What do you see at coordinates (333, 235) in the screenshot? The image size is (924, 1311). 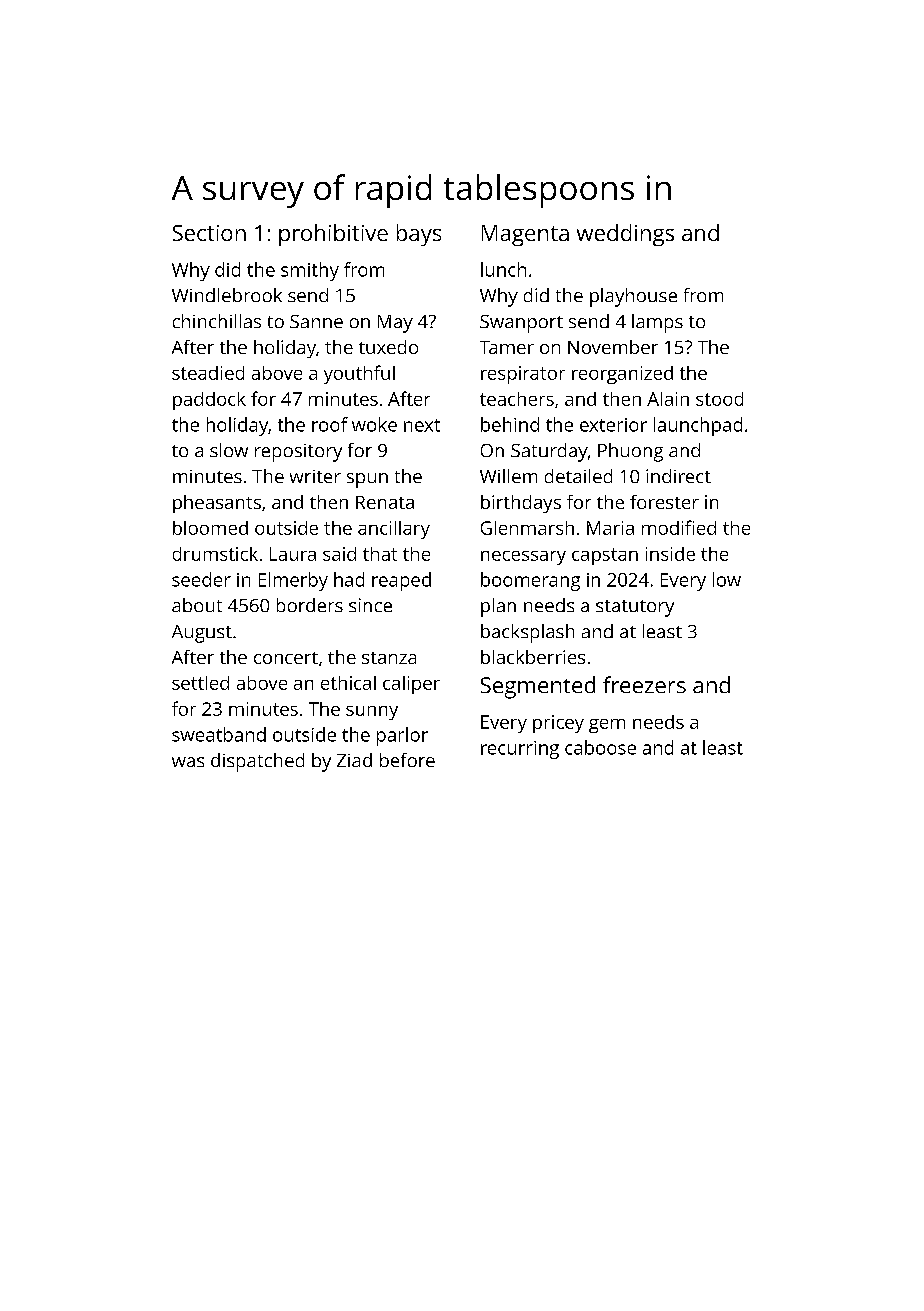 I see `prohibitive` at bounding box center [333, 235].
